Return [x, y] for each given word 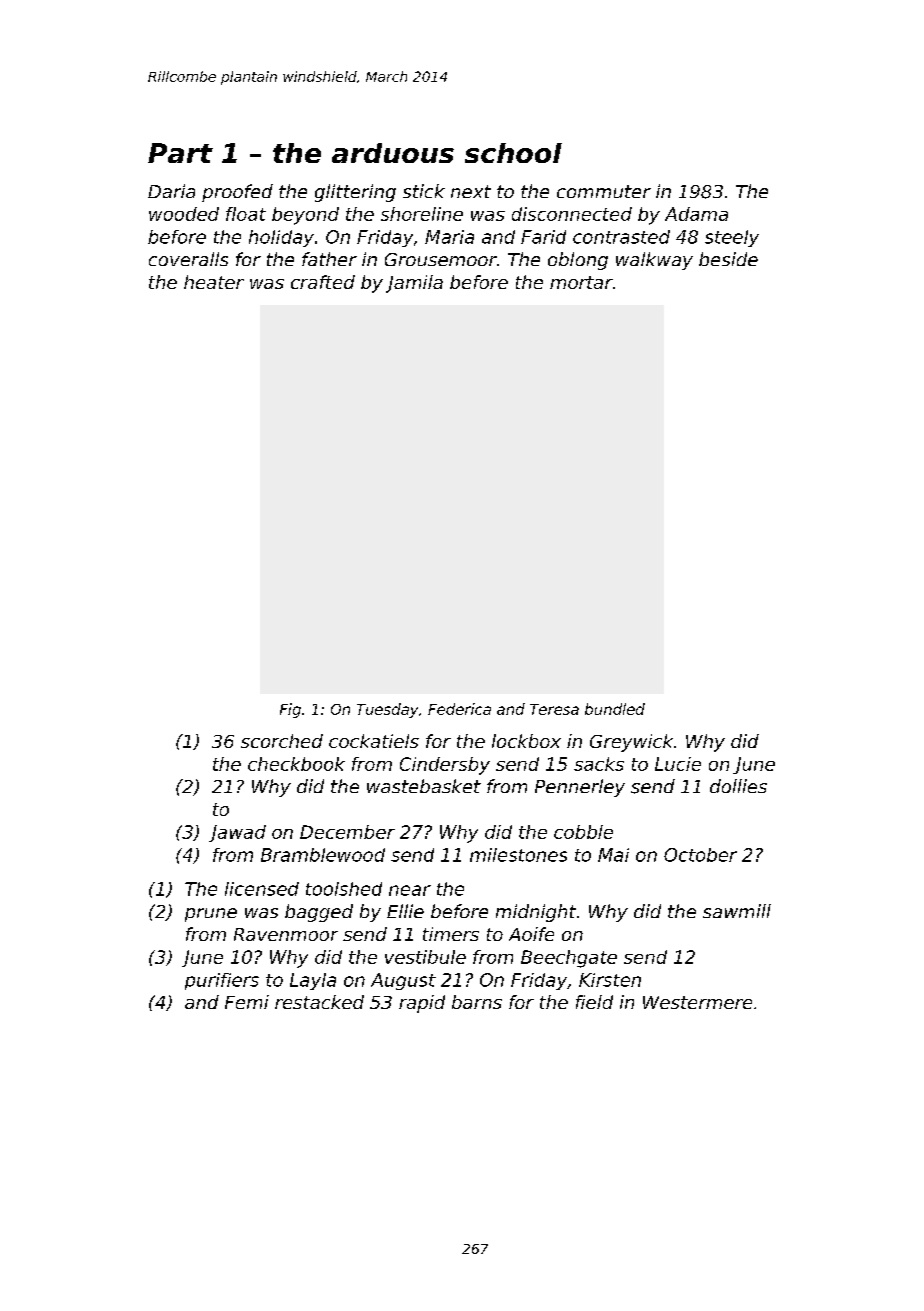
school [513, 153]
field [594, 1002]
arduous [393, 153]
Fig [290, 710]
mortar [581, 282]
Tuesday [387, 710]
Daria [171, 191]
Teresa [554, 709]
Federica [459, 709]
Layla [313, 981]
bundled [615, 709]
